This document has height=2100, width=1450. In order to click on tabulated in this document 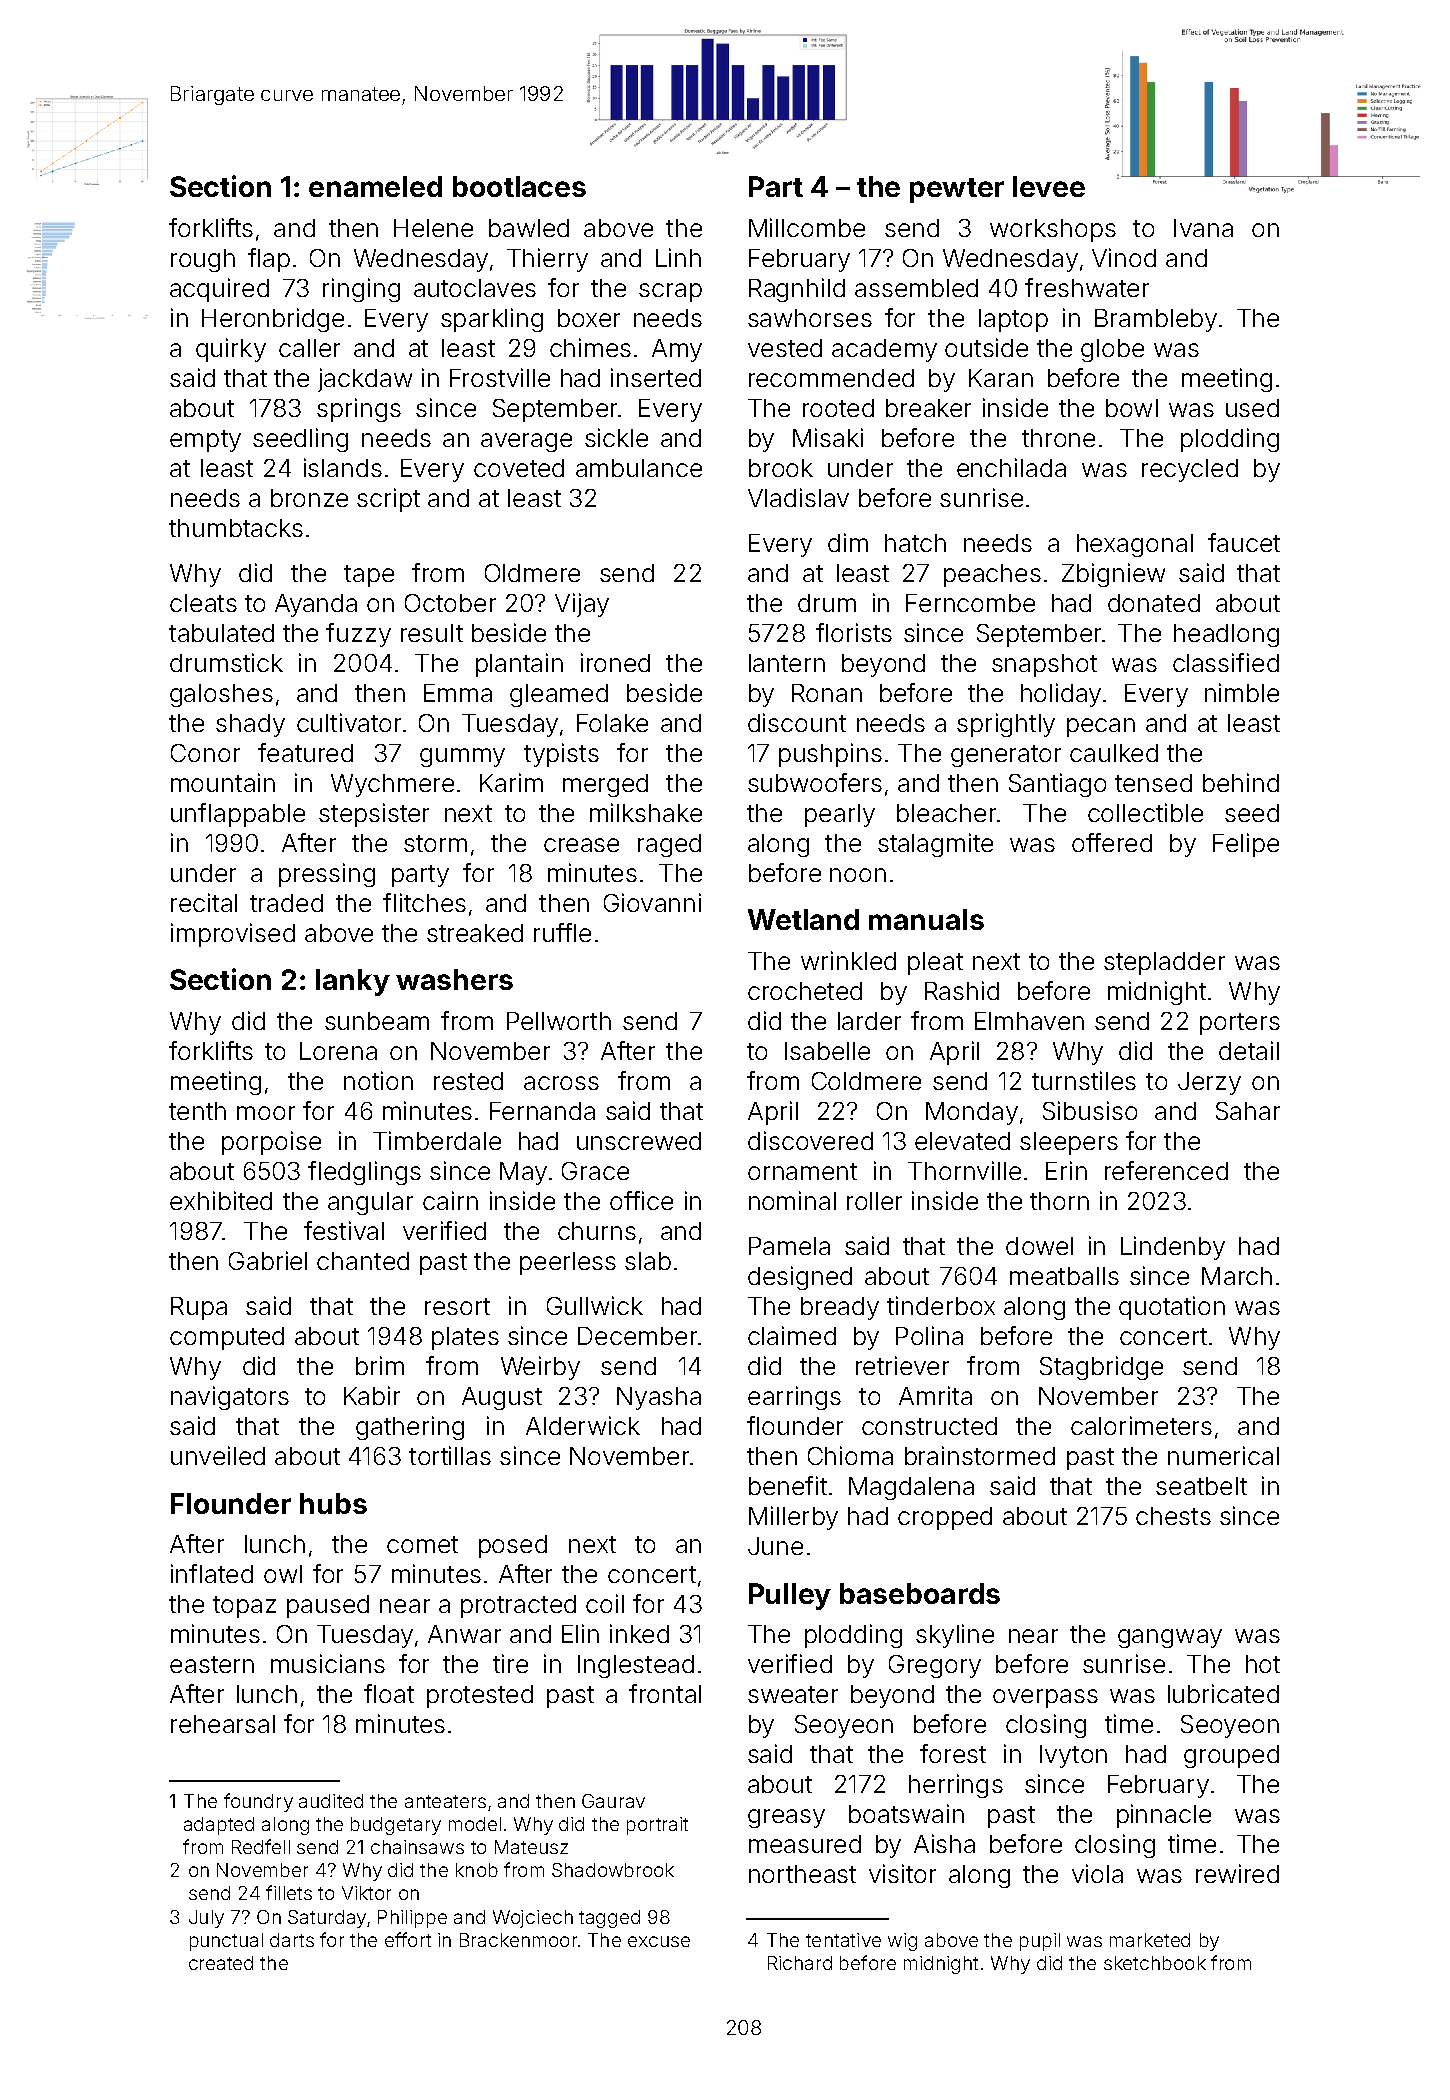, I will do `click(221, 633)`.
